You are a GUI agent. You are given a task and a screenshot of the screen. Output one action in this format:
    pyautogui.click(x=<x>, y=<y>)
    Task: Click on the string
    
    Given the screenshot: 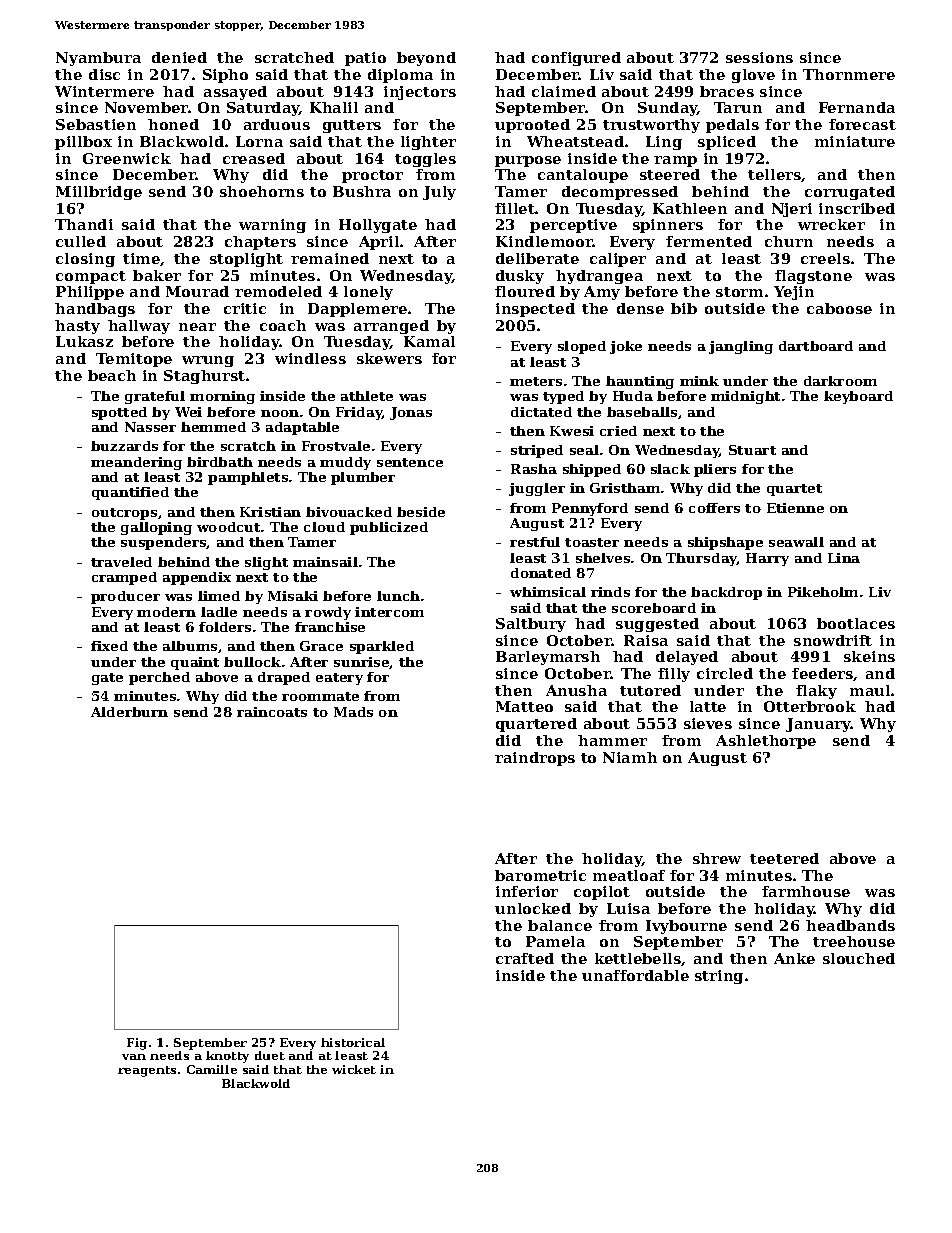 What is the action you would take?
    pyautogui.click(x=719, y=977)
